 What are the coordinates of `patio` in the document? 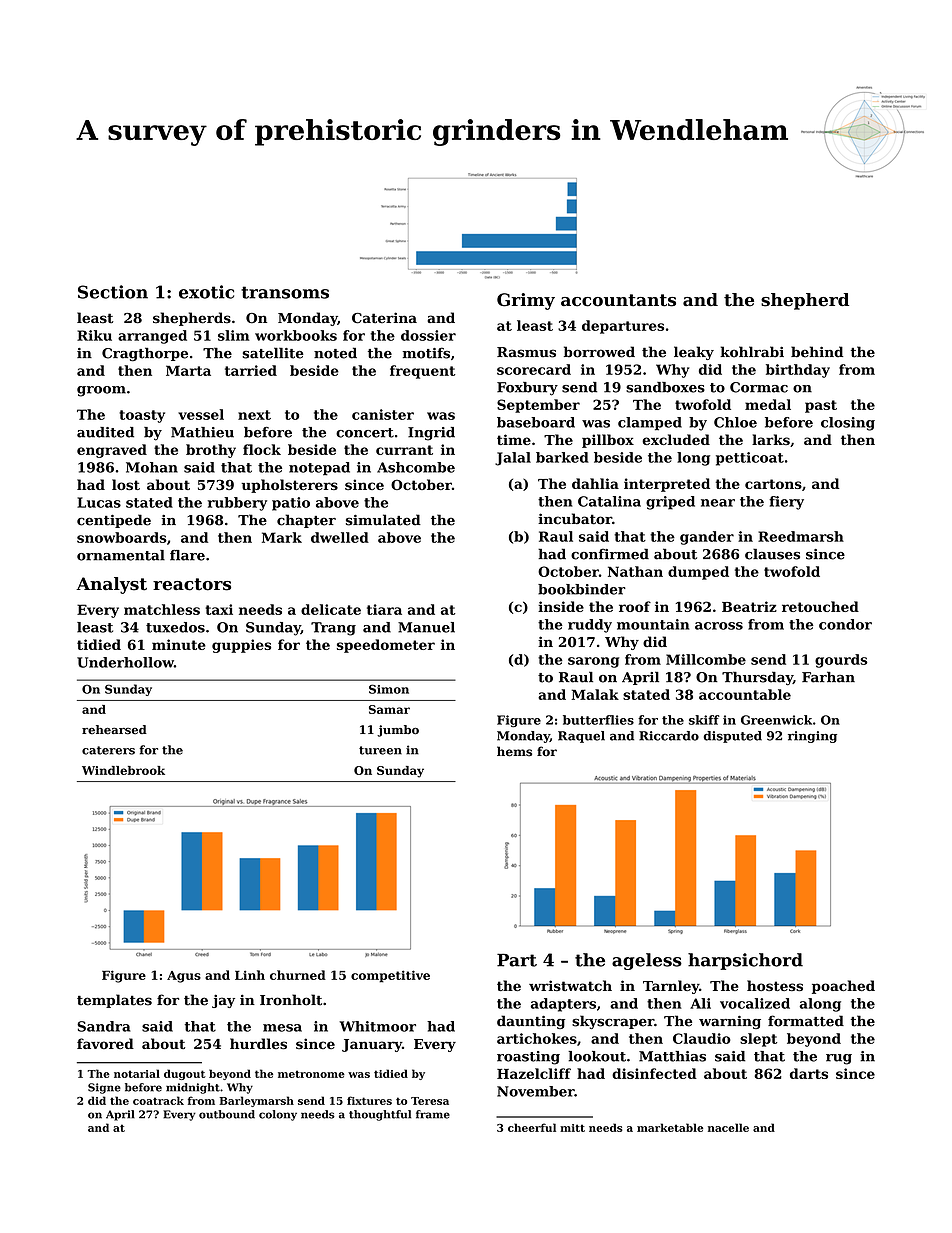 It's located at (291, 504).
